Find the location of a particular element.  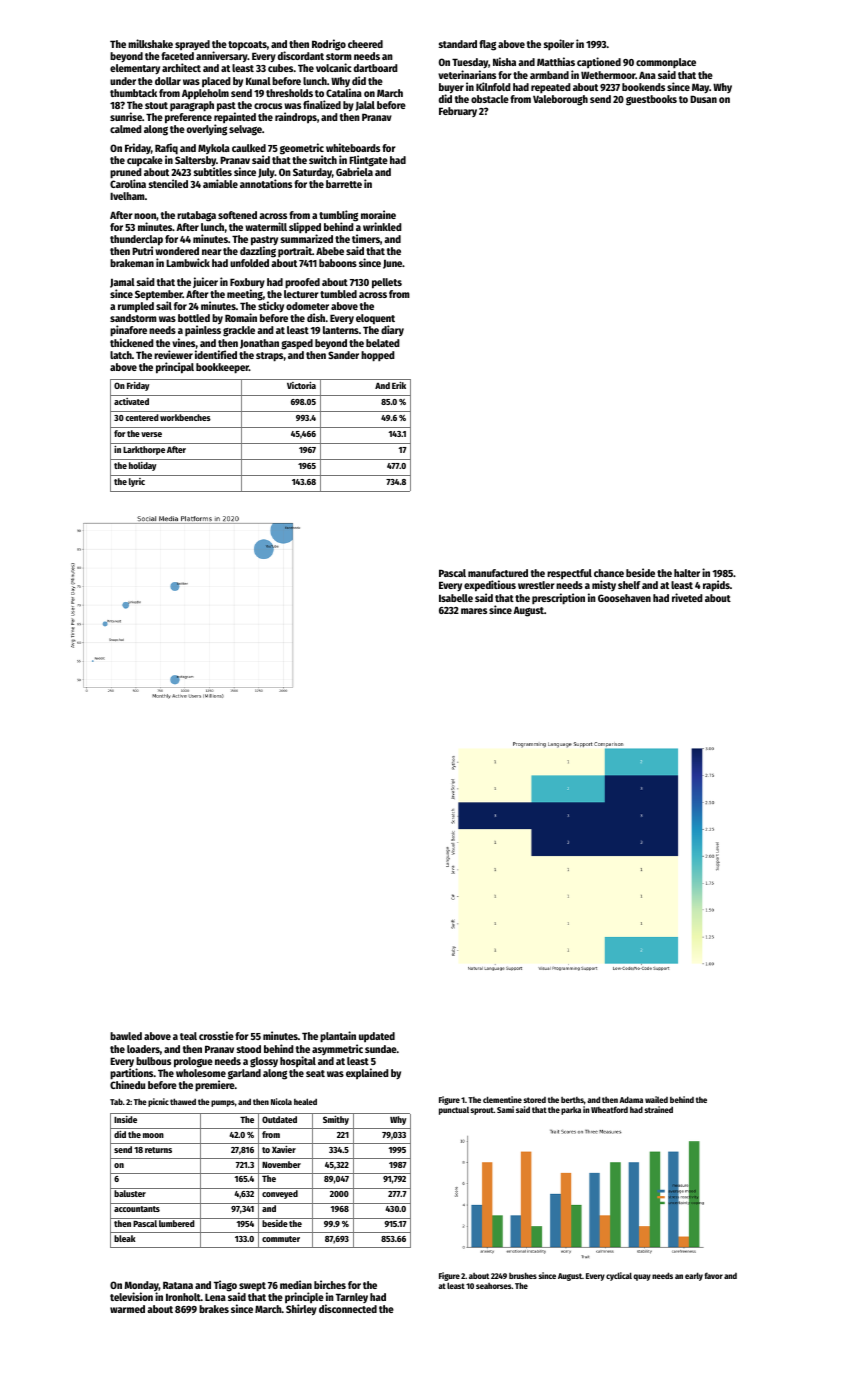

mares is located at coordinates (474, 611).
